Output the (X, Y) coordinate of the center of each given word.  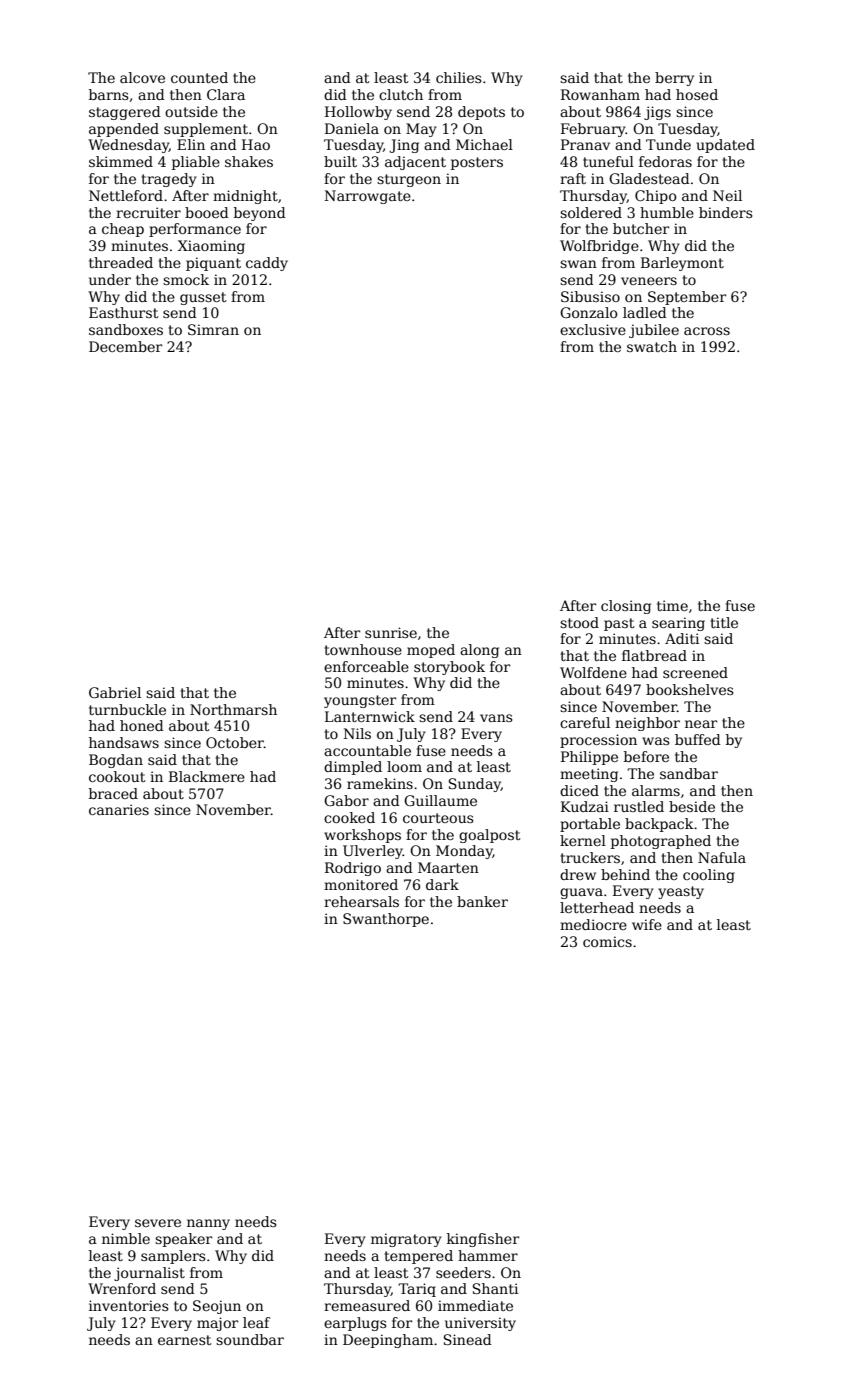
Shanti (495, 1288)
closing (626, 607)
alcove (142, 77)
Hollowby (358, 113)
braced (113, 793)
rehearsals (361, 901)
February (593, 130)
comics (607, 941)
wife (647, 924)
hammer (488, 1255)
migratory (406, 1240)
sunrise (391, 632)
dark (442, 884)
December (125, 346)
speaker (183, 1240)
